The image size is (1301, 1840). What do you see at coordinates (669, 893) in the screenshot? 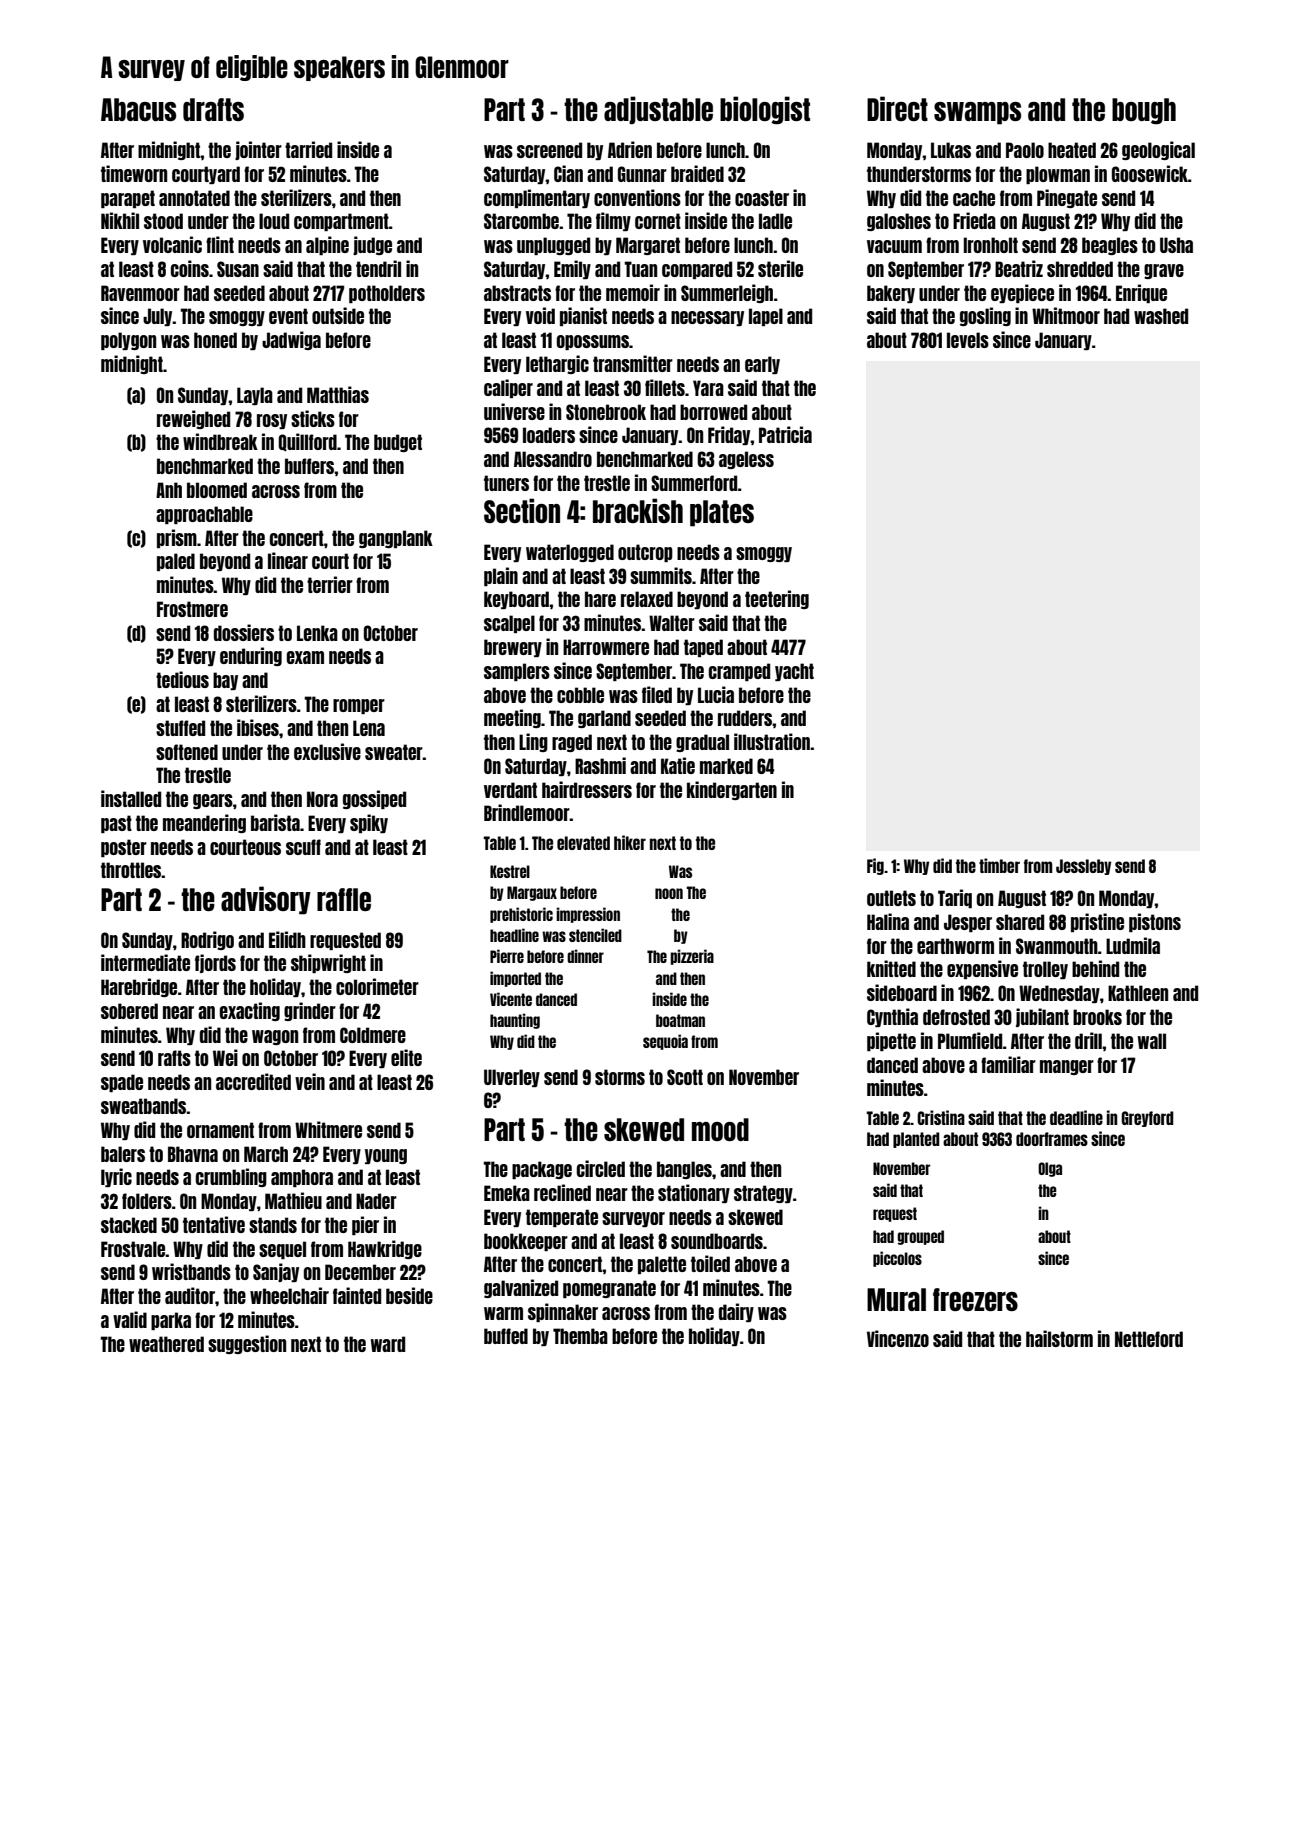
I see `noon` at bounding box center [669, 893].
